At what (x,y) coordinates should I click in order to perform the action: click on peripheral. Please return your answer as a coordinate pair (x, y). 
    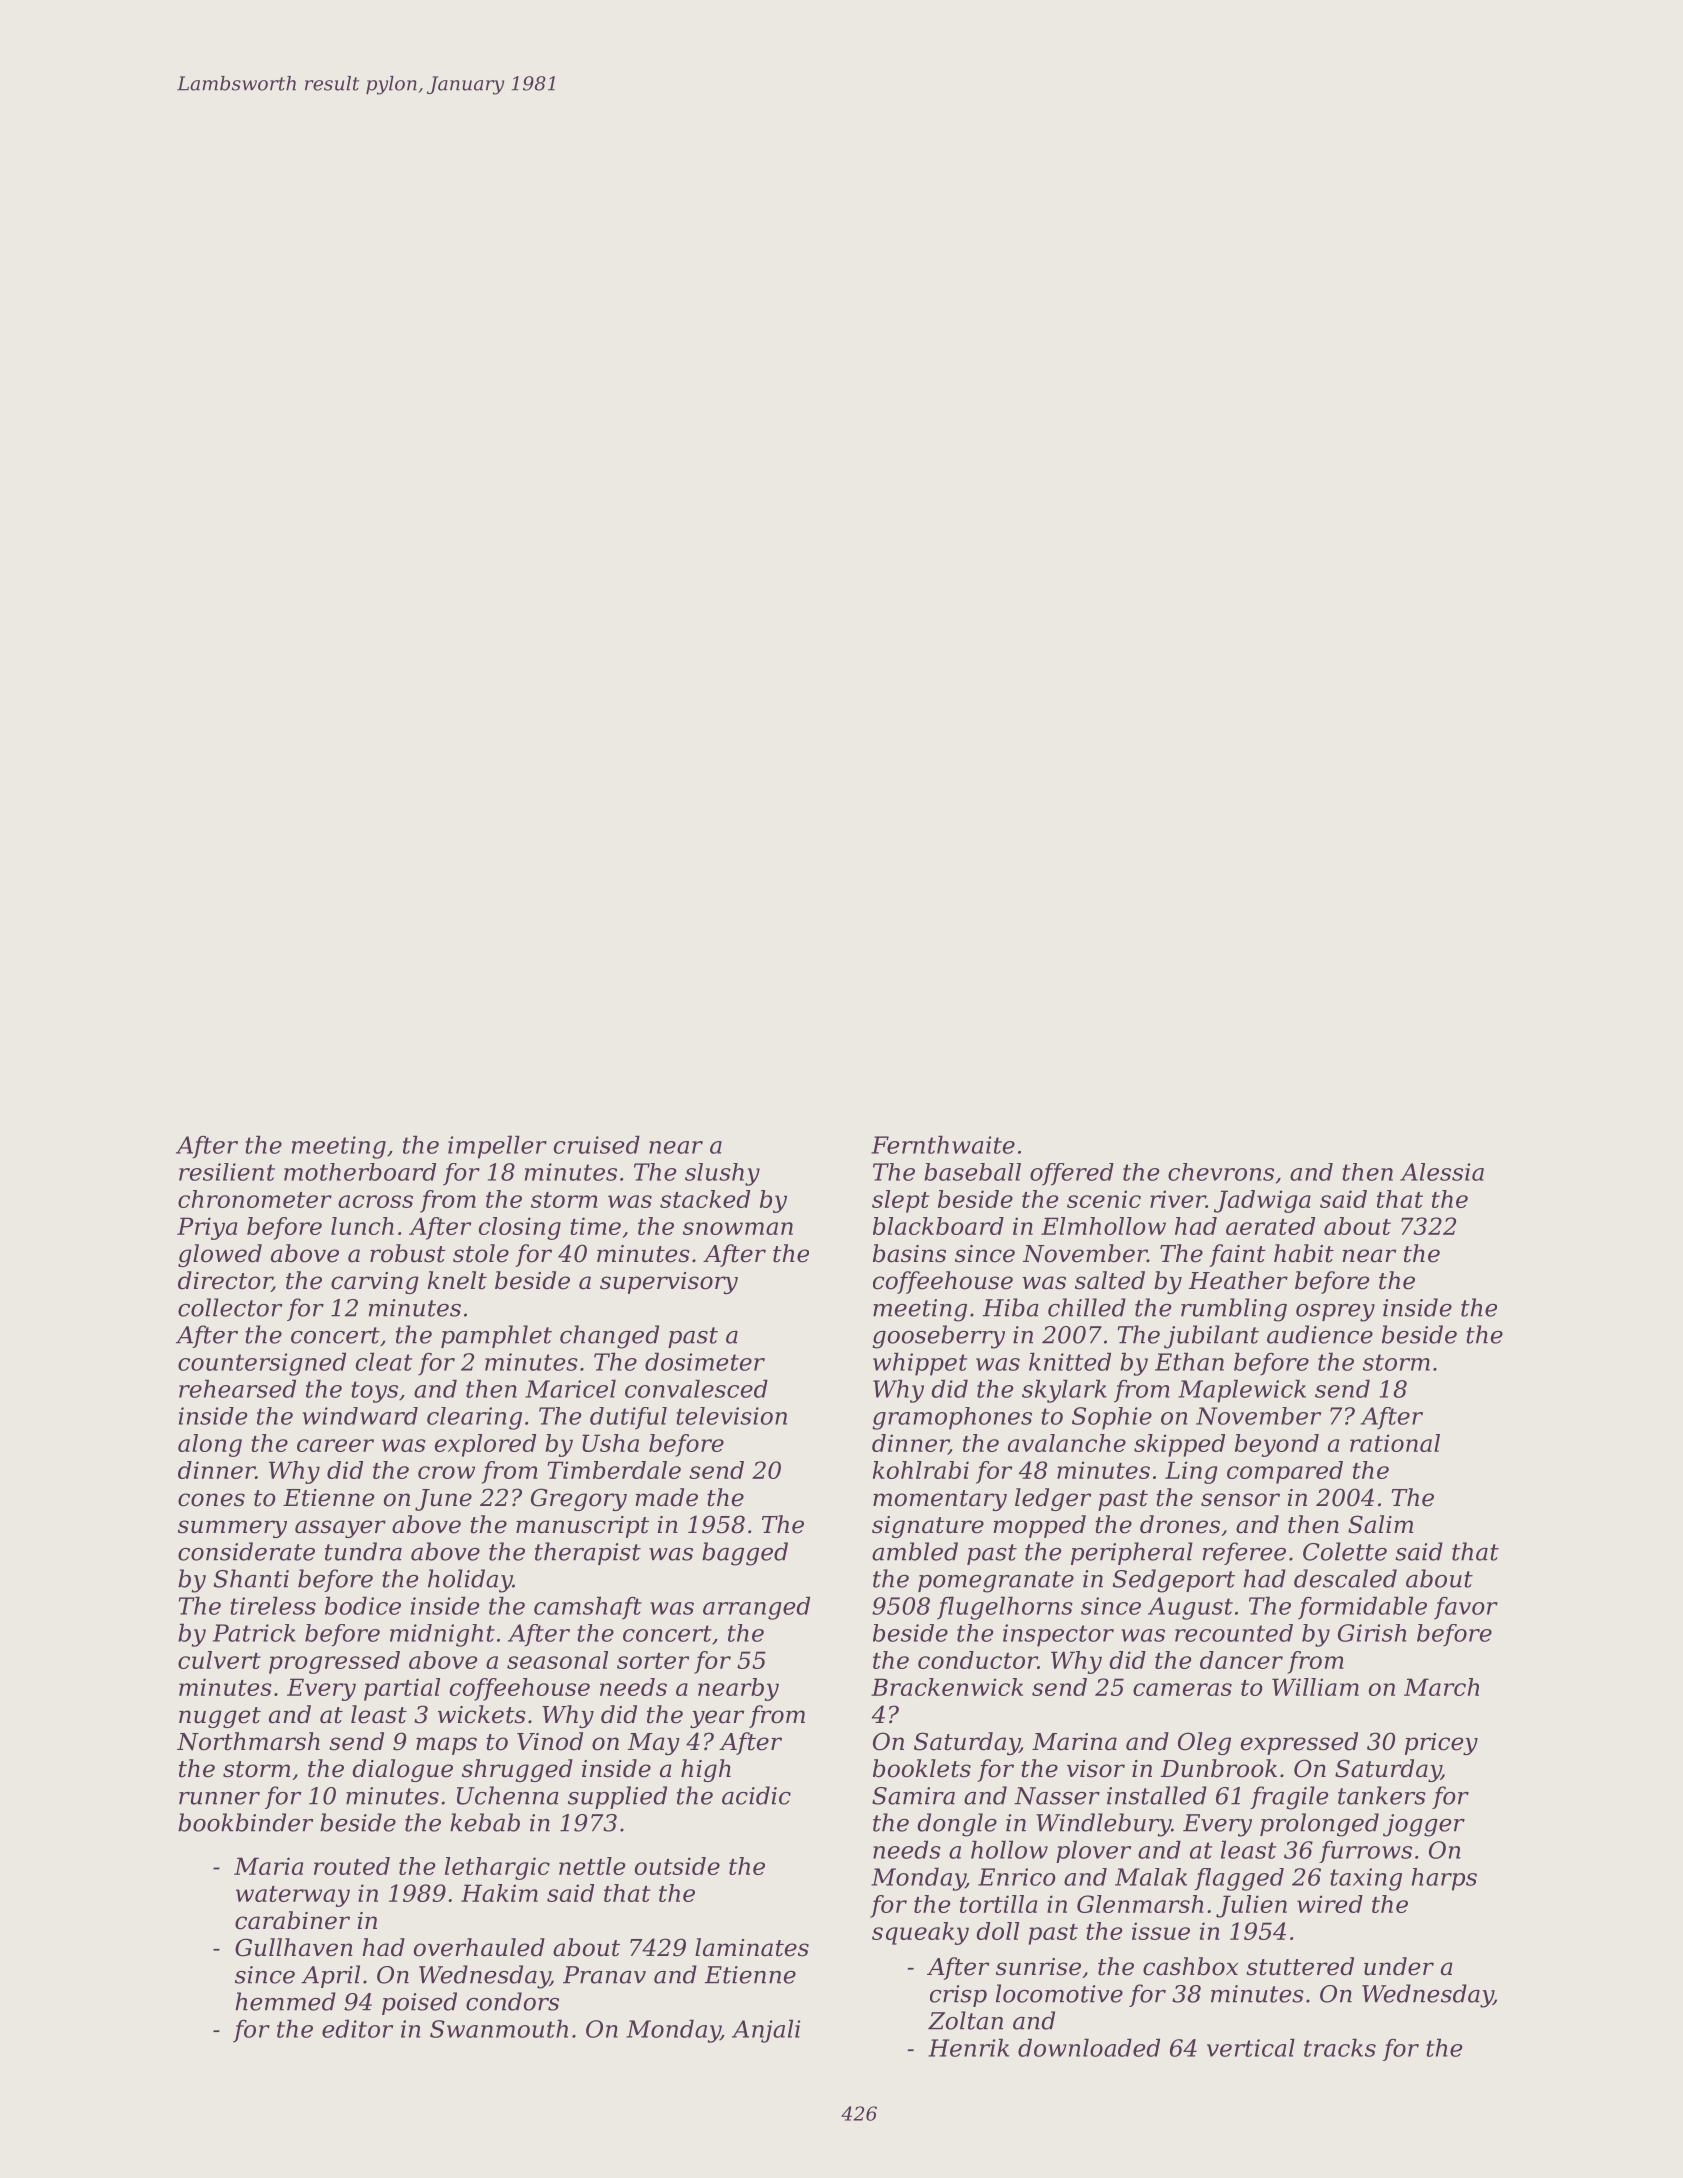
    Looking at the image, I should click on (1132, 1553).
